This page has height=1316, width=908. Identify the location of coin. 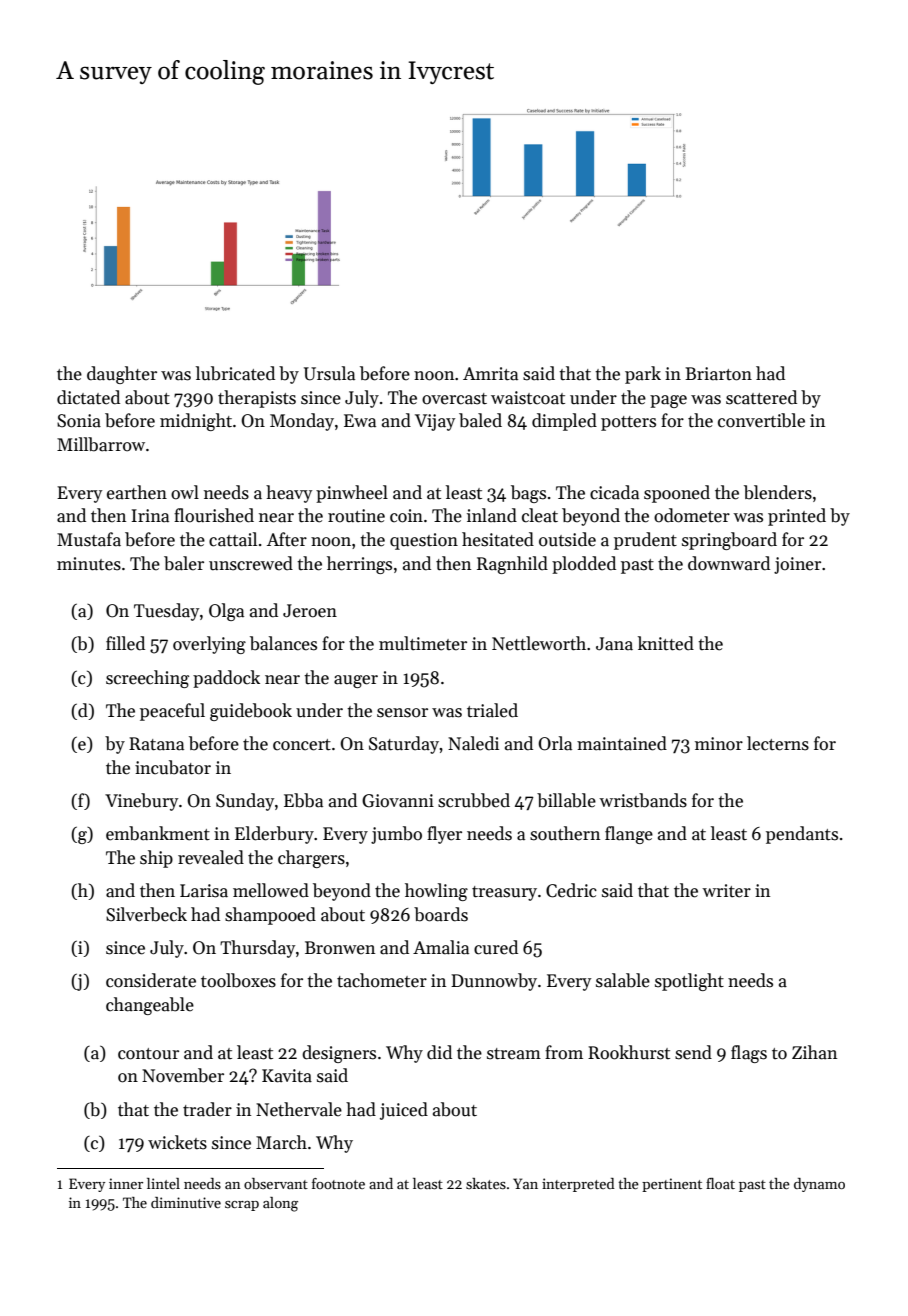
(406, 516).
